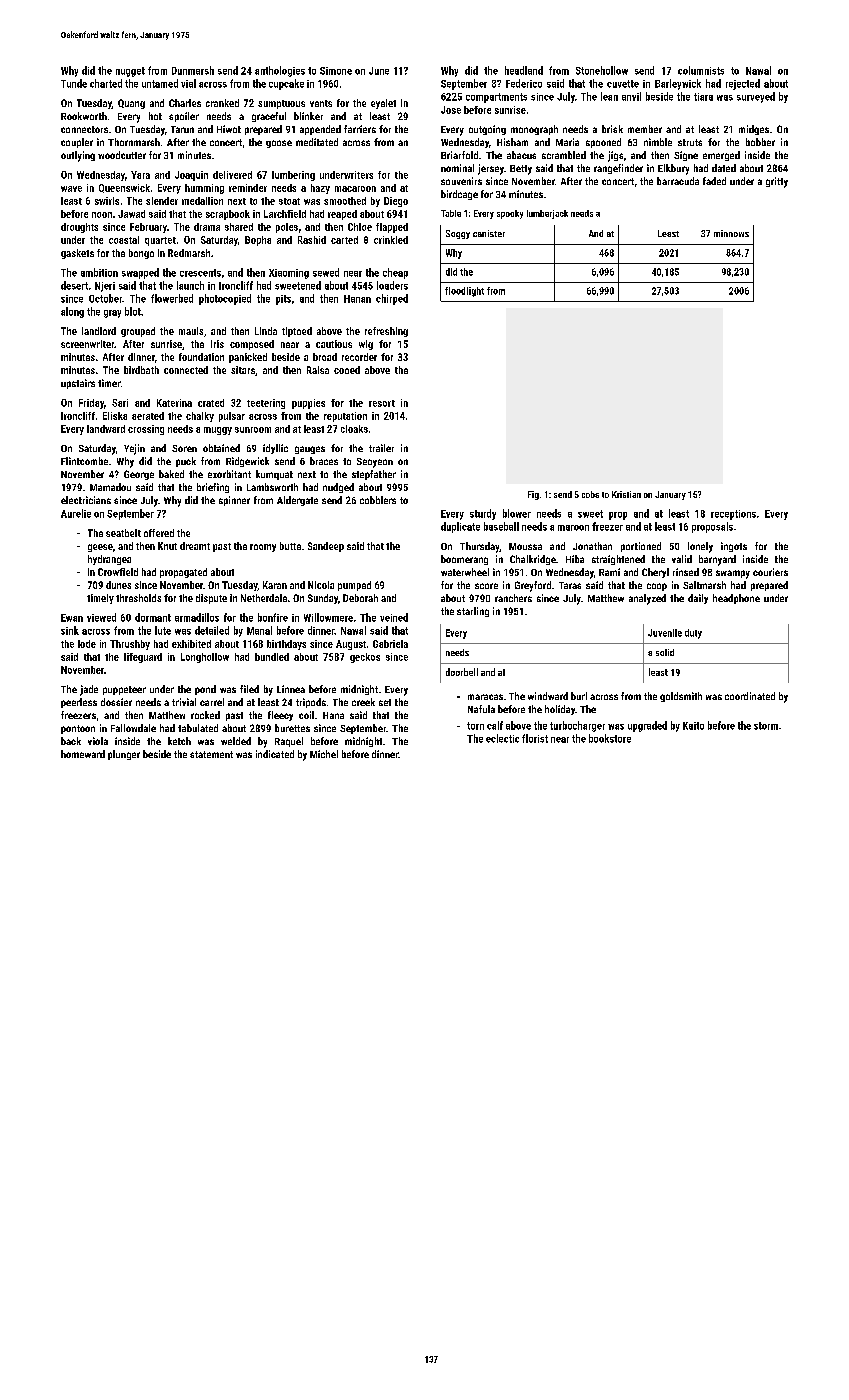 The image size is (849, 1400). Describe the element at coordinates (163, 630) in the page. I see `lute` at that location.
